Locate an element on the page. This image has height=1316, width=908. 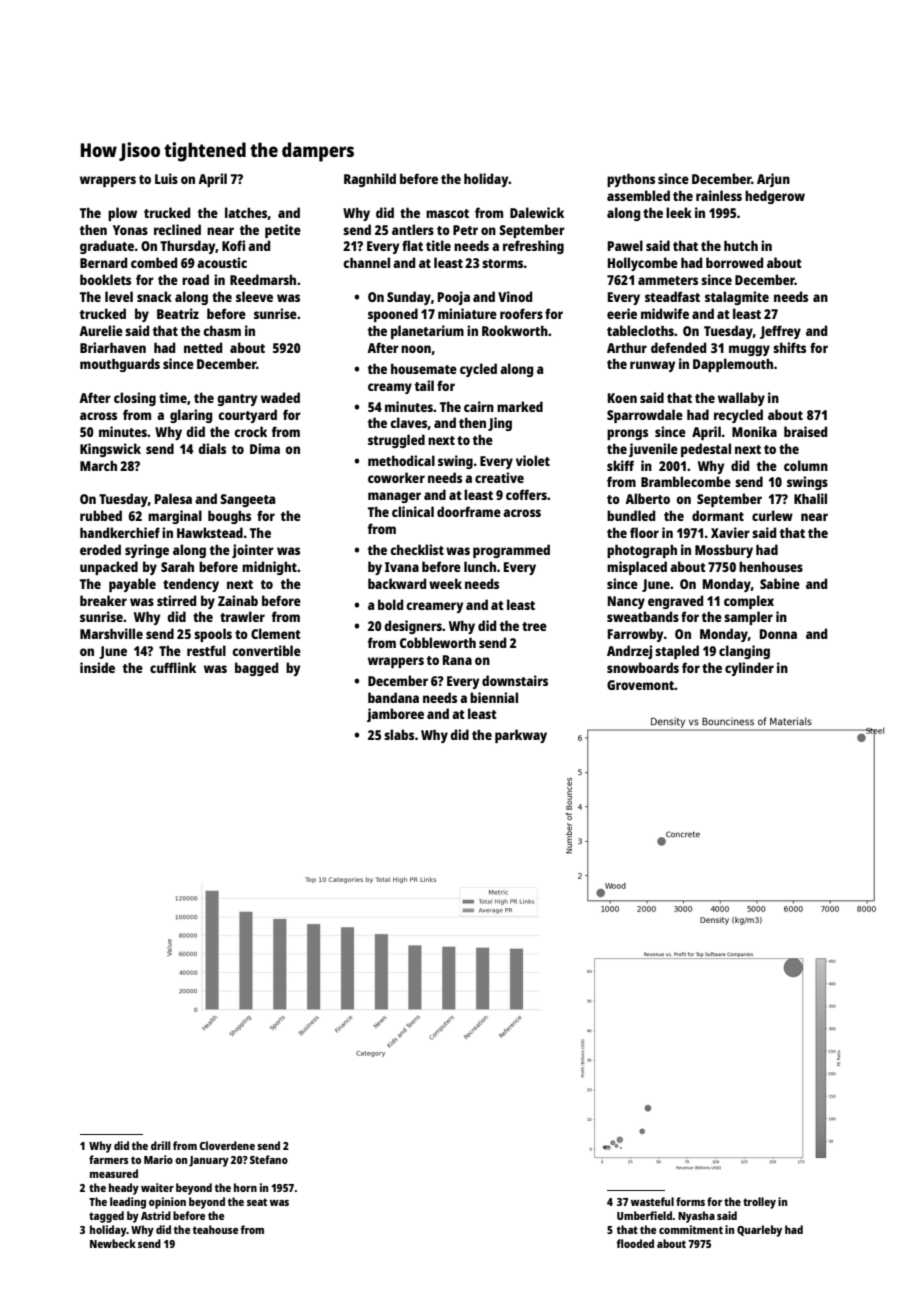
petite is located at coordinates (283, 231).
